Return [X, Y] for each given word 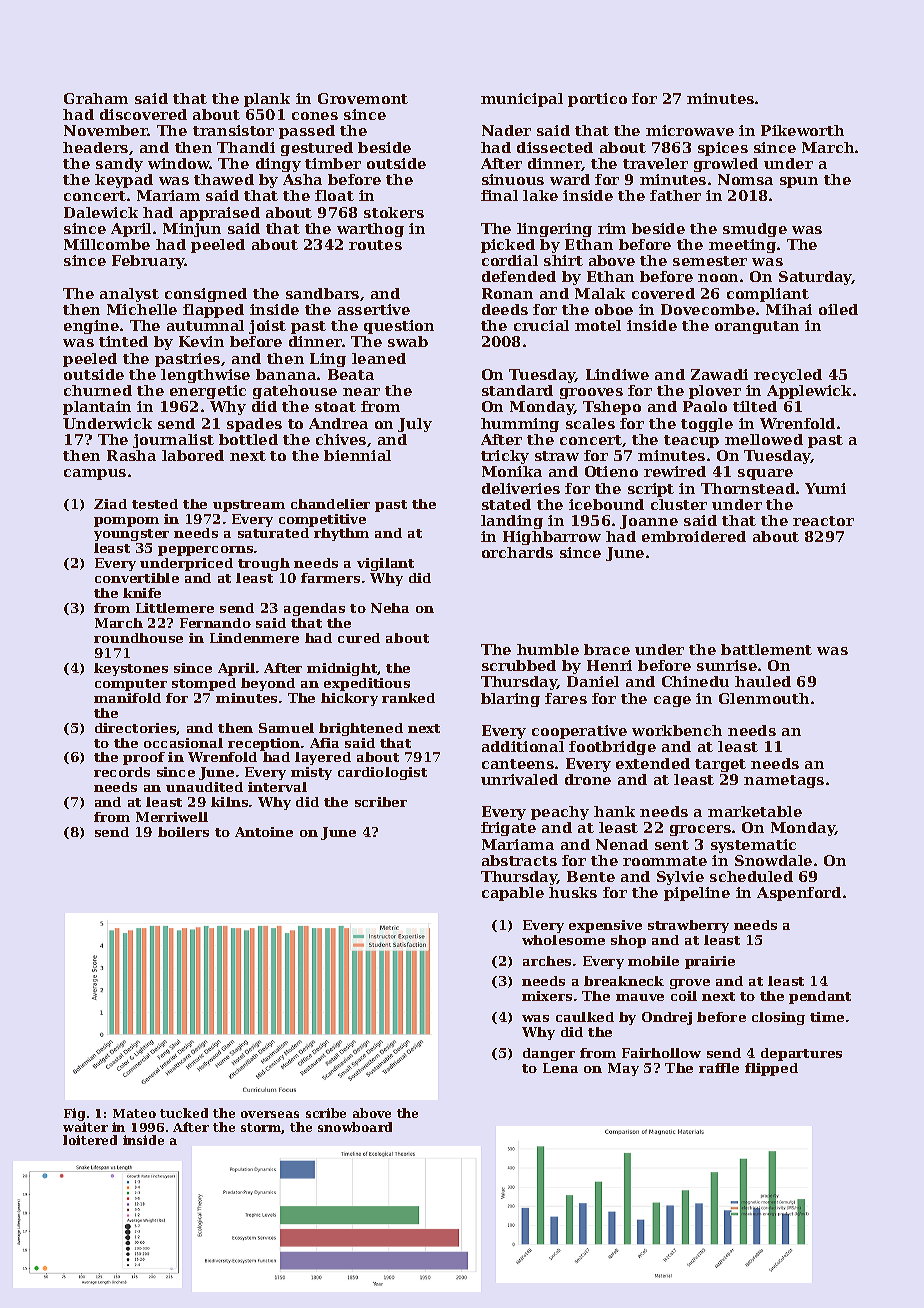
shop [628, 941]
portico [597, 100]
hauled [763, 681]
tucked [184, 1113]
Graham [96, 98]
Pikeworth [802, 130]
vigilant [385, 564]
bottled [248, 439]
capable [513, 894]
